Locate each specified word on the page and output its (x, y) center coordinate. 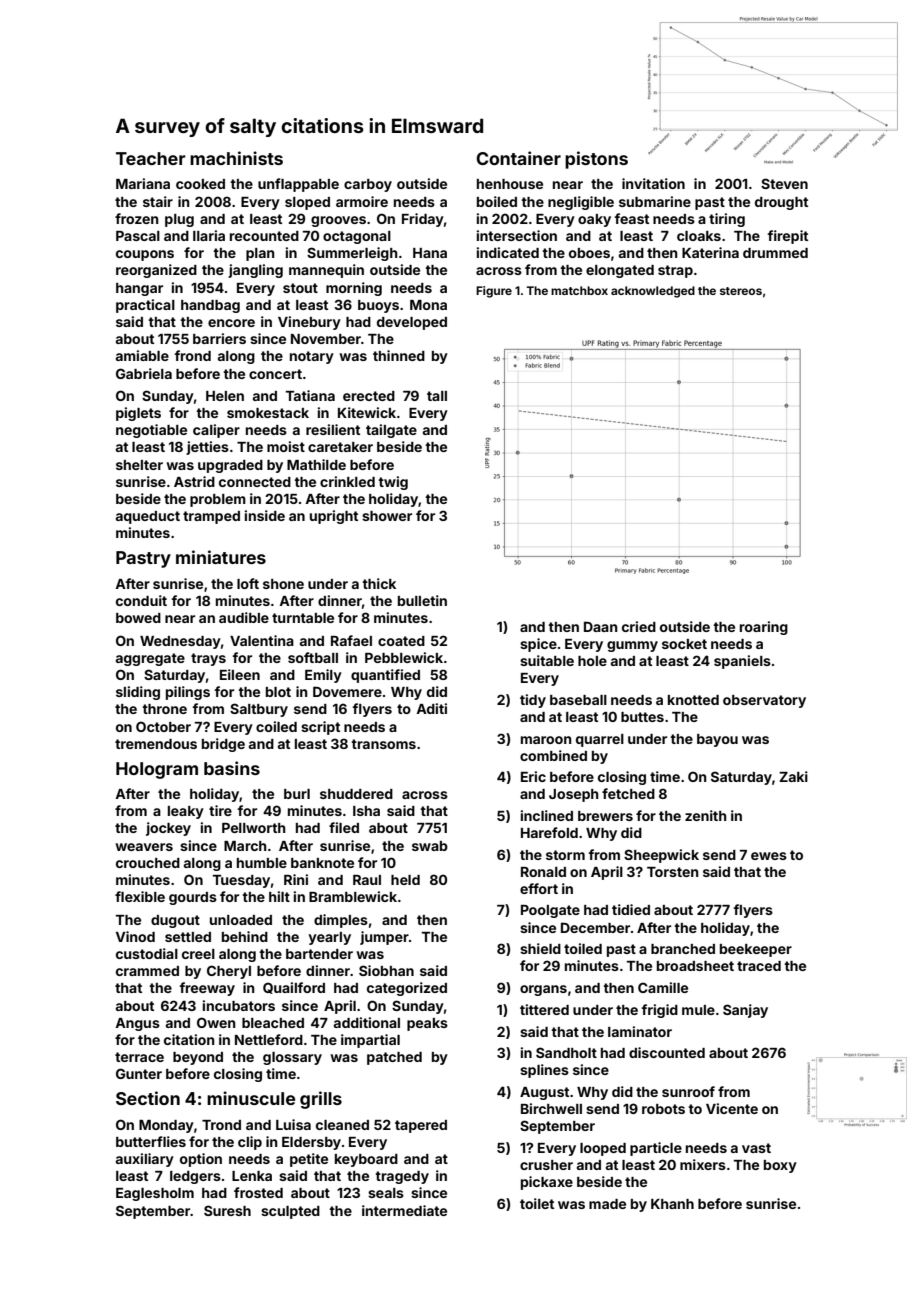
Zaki (793, 776)
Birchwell (551, 1108)
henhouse (510, 184)
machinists (236, 158)
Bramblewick (353, 896)
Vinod (135, 936)
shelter (139, 465)
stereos (741, 291)
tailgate (391, 431)
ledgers (195, 1177)
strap (675, 271)
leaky (186, 812)
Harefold (549, 832)
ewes (769, 856)
